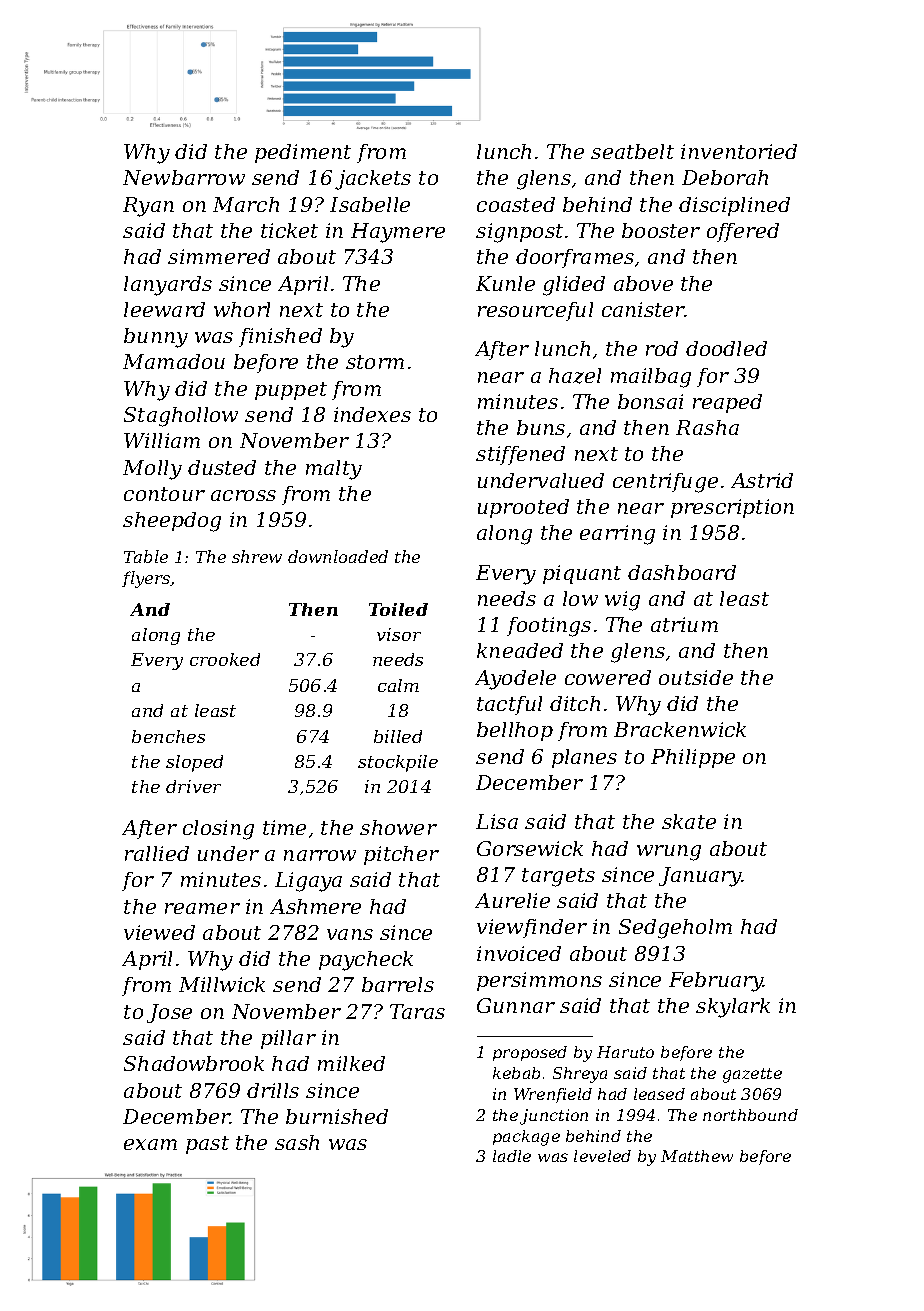 The image size is (924, 1311). I want to click on dashboard, so click(682, 572).
